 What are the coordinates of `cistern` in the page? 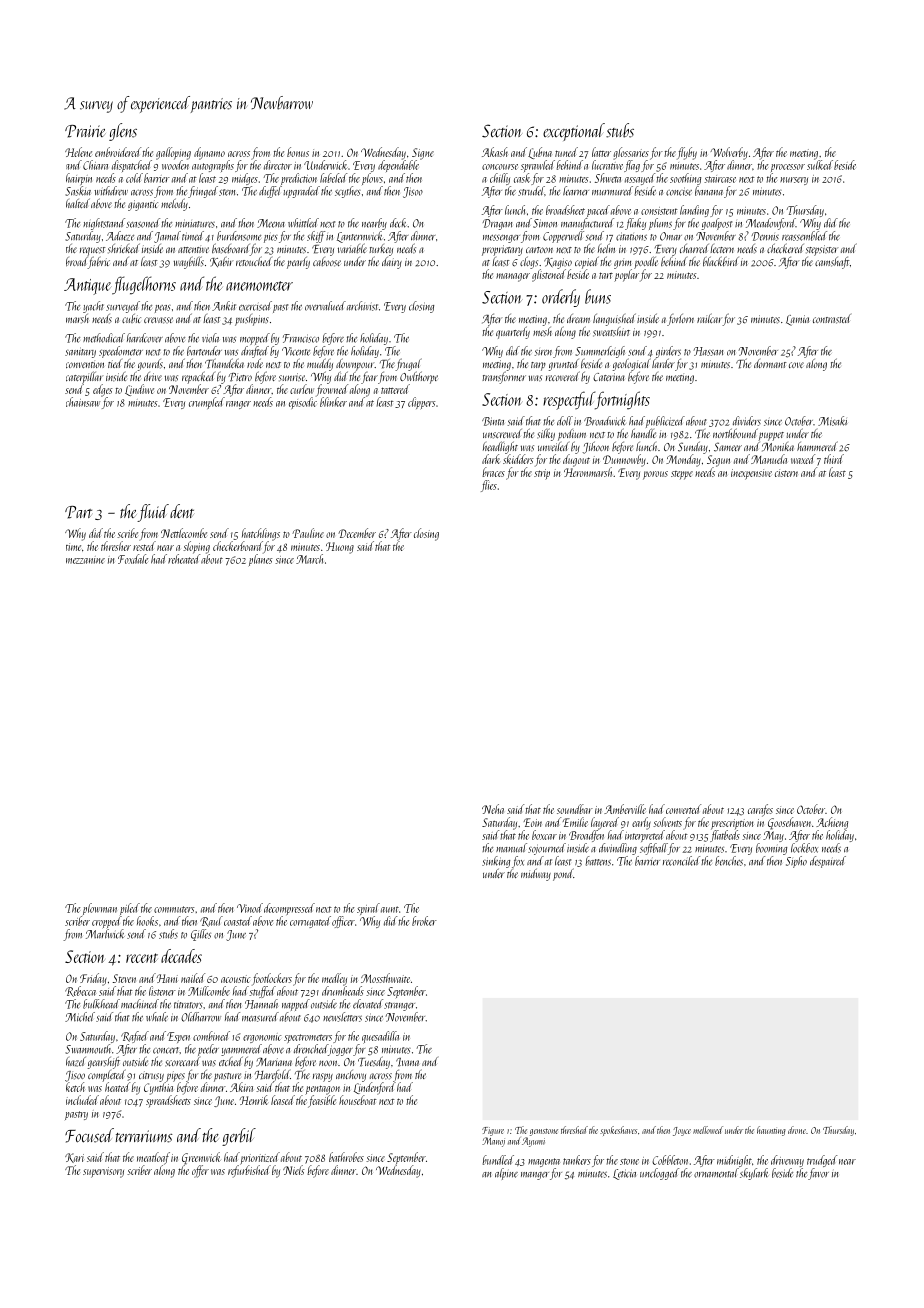 It's located at (786, 473).
